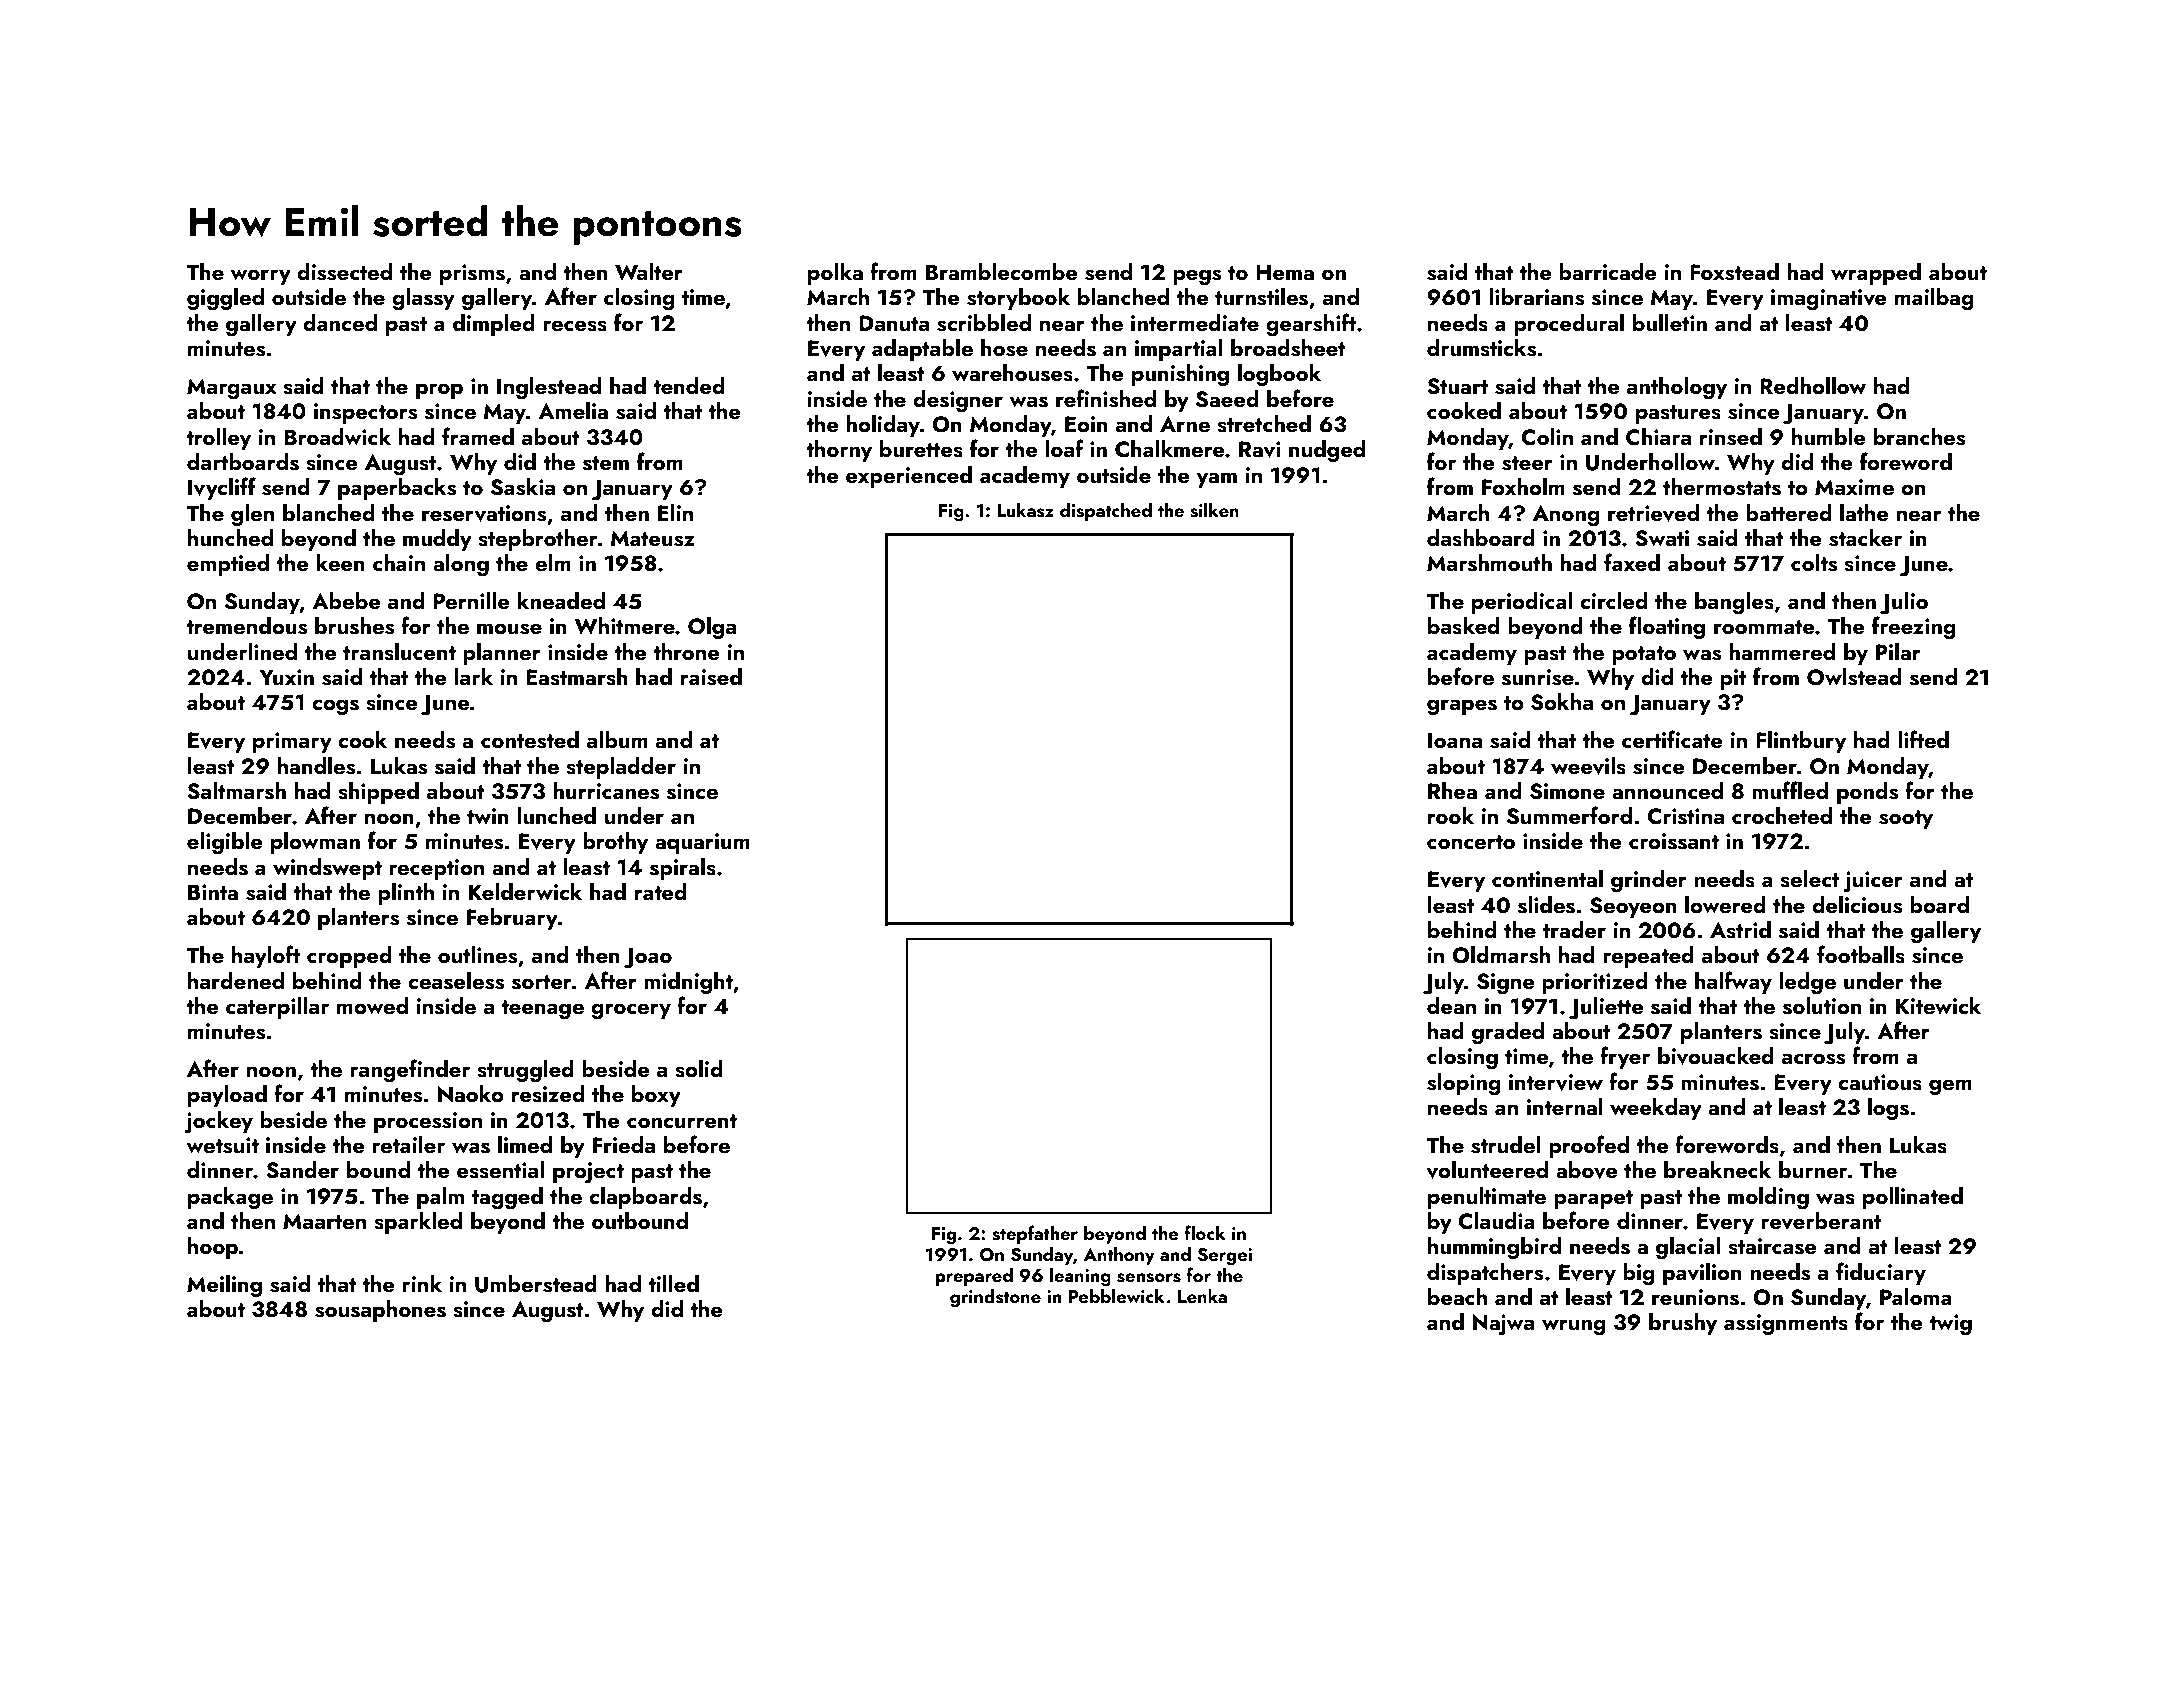  What do you see at coordinates (1501, 955) in the image?
I see `Oldmarsh` at bounding box center [1501, 955].
